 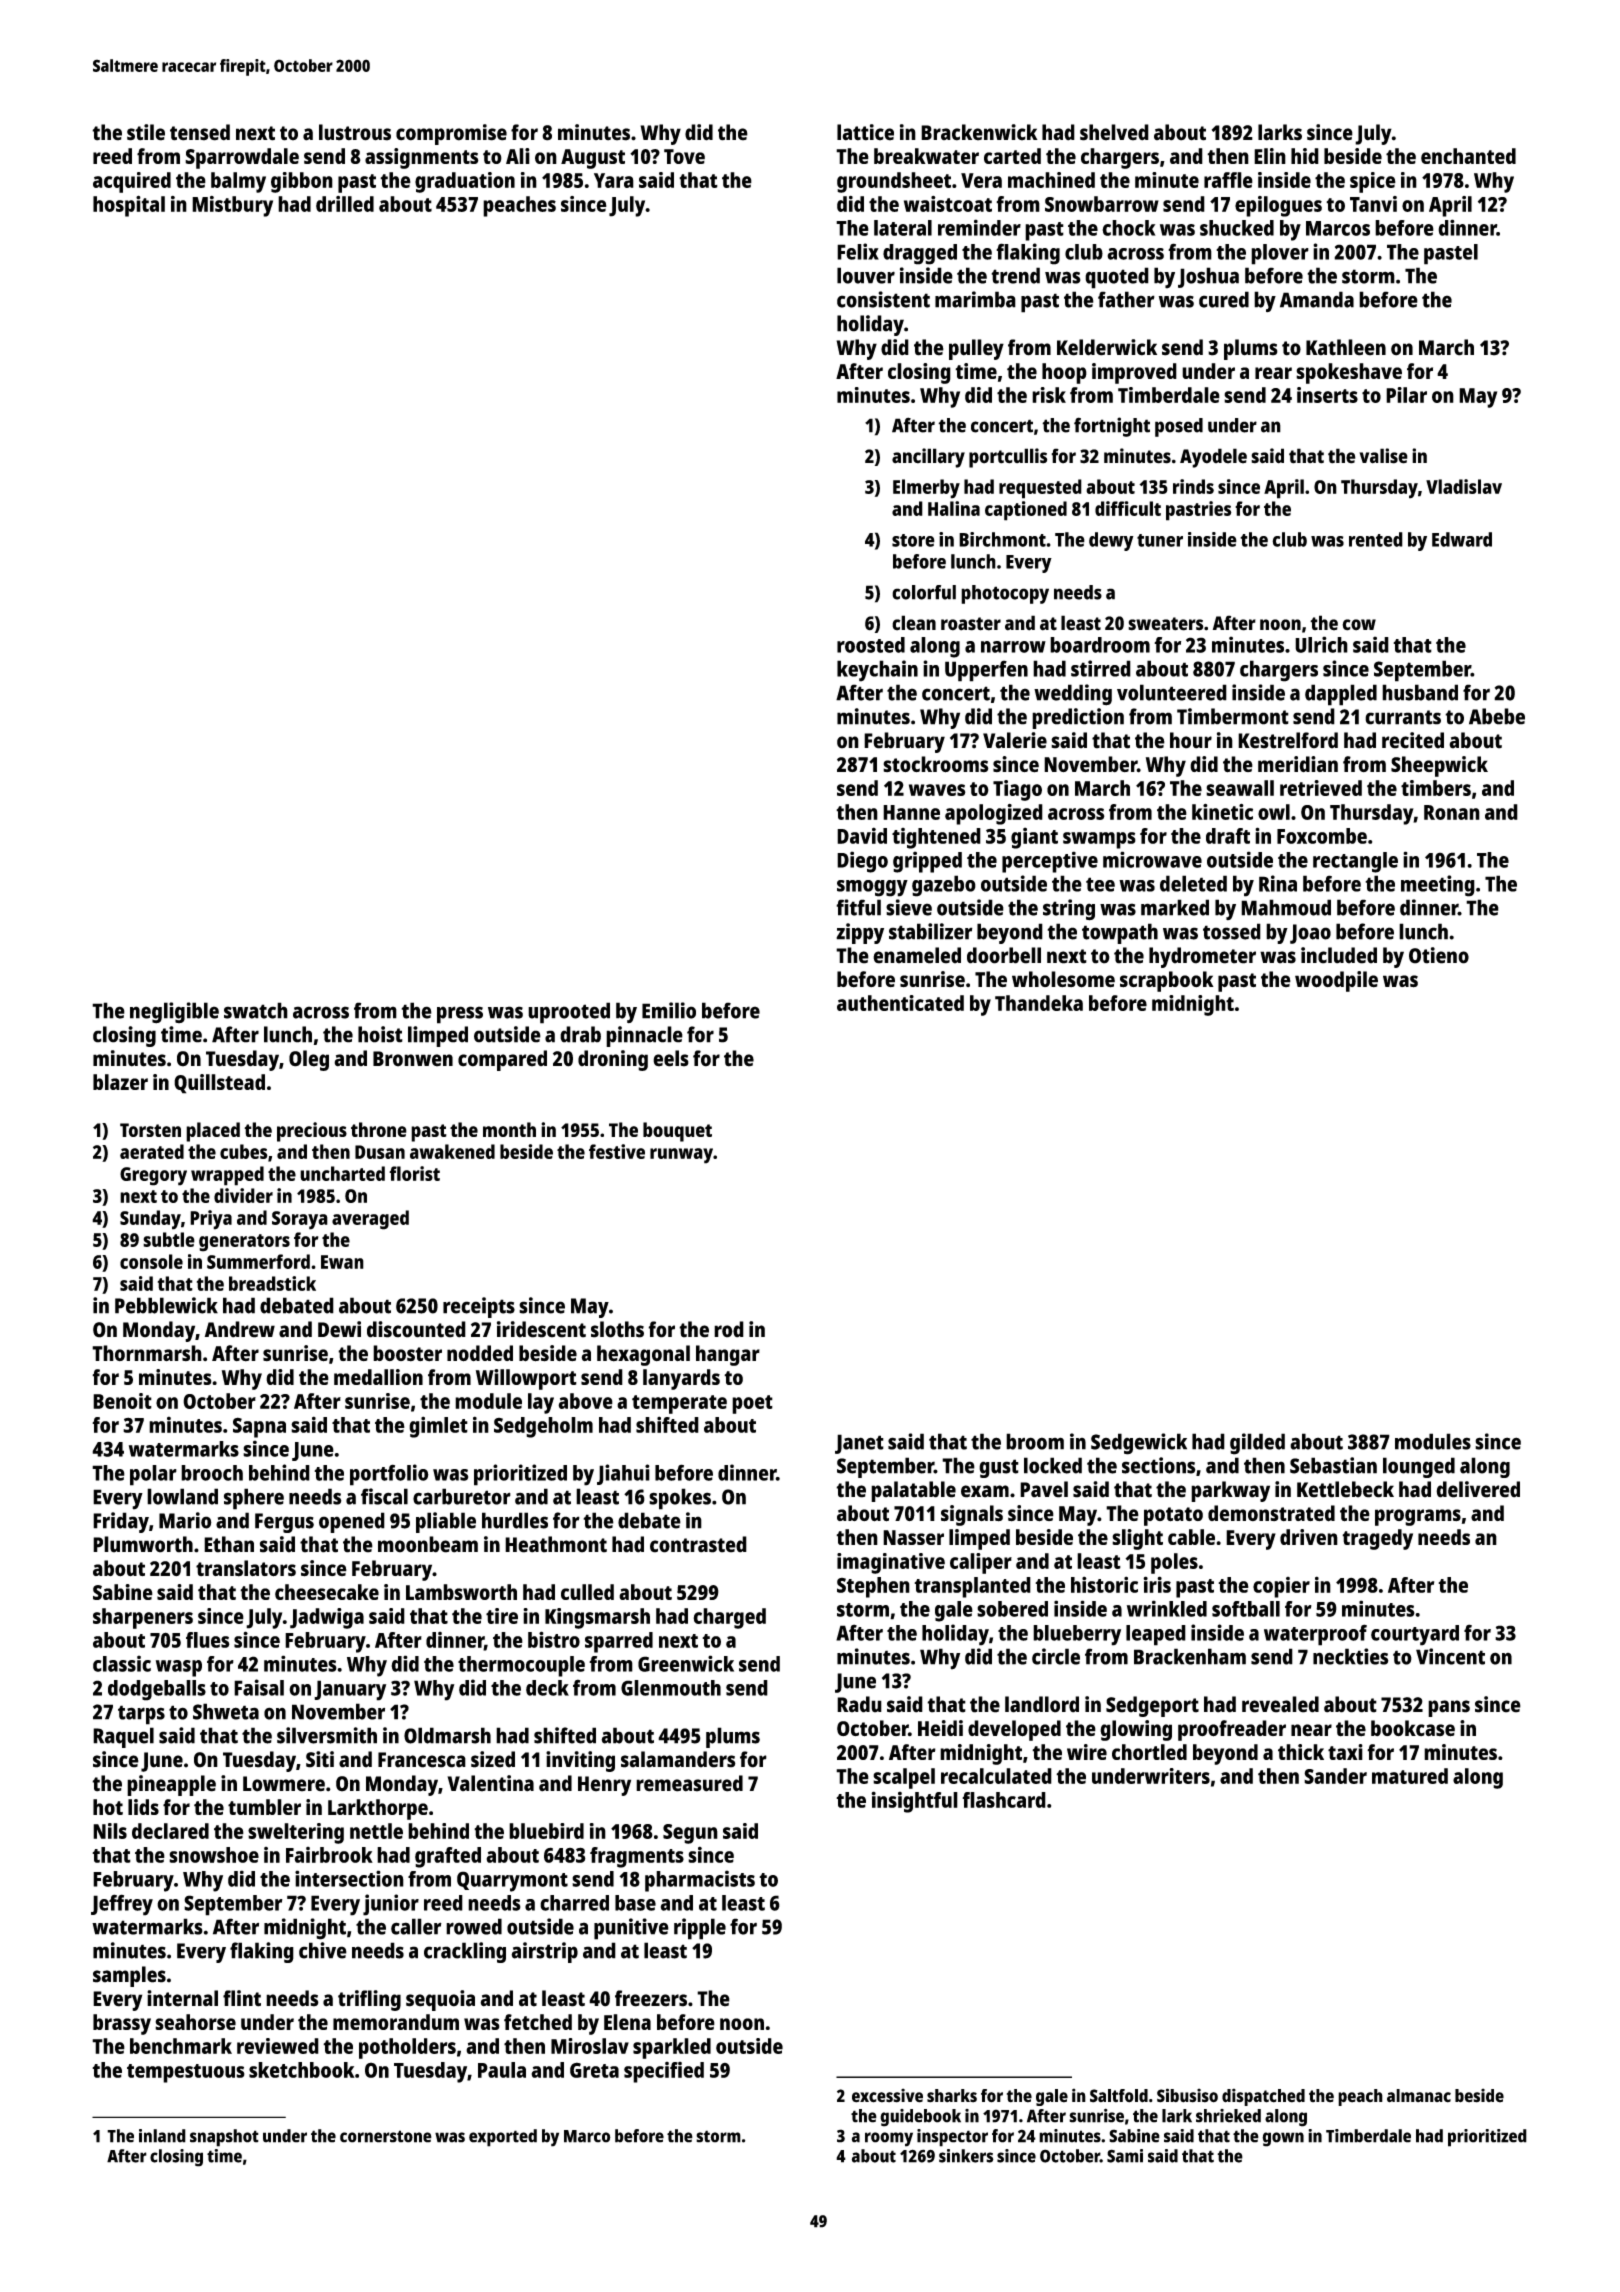 I want to click on Sander, so click(x=1335, y=1776).
